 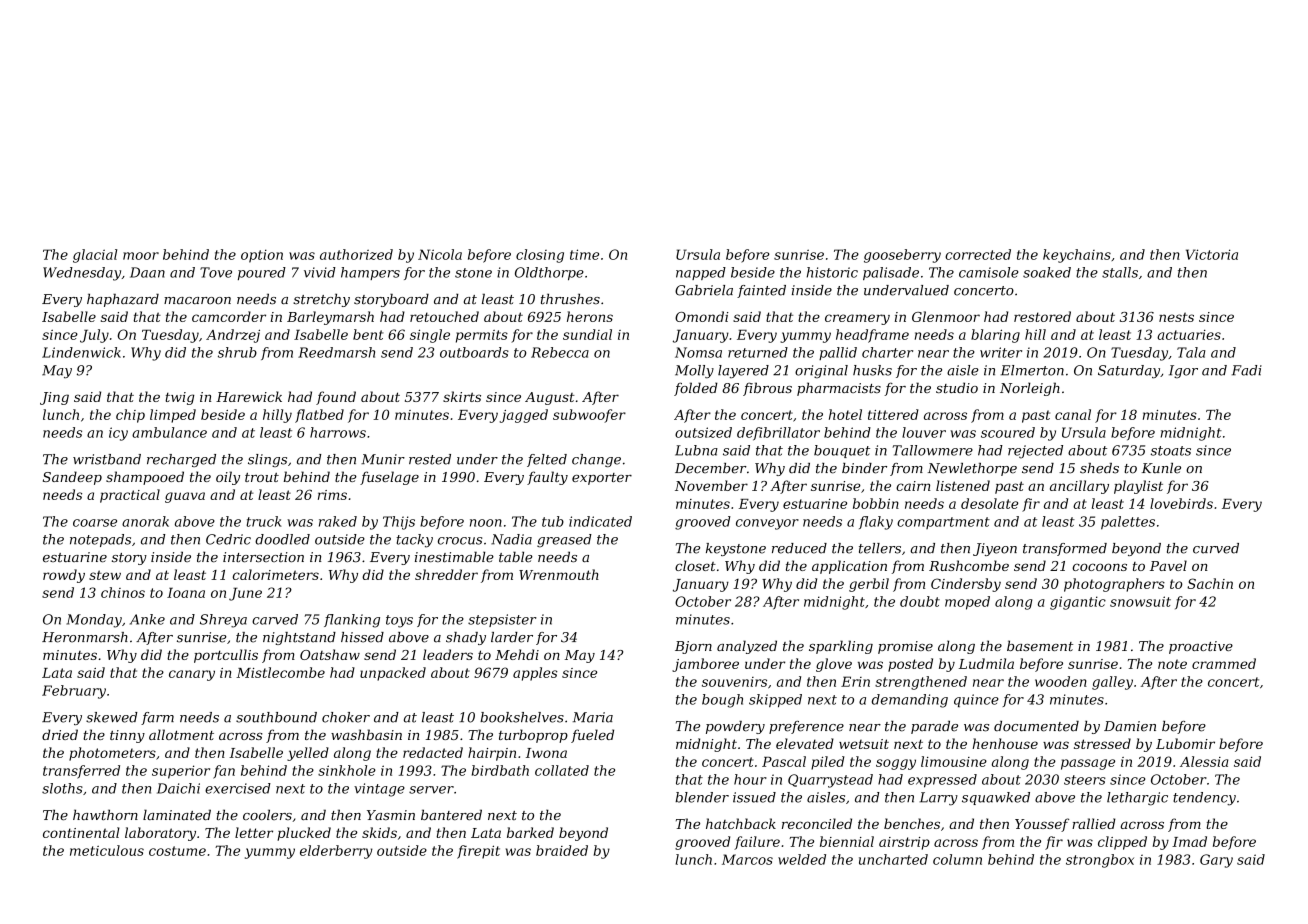 What do you see at coordinates (444, 316) in the screenshot?
I see `retouched` at bounding box center [444, 316].
